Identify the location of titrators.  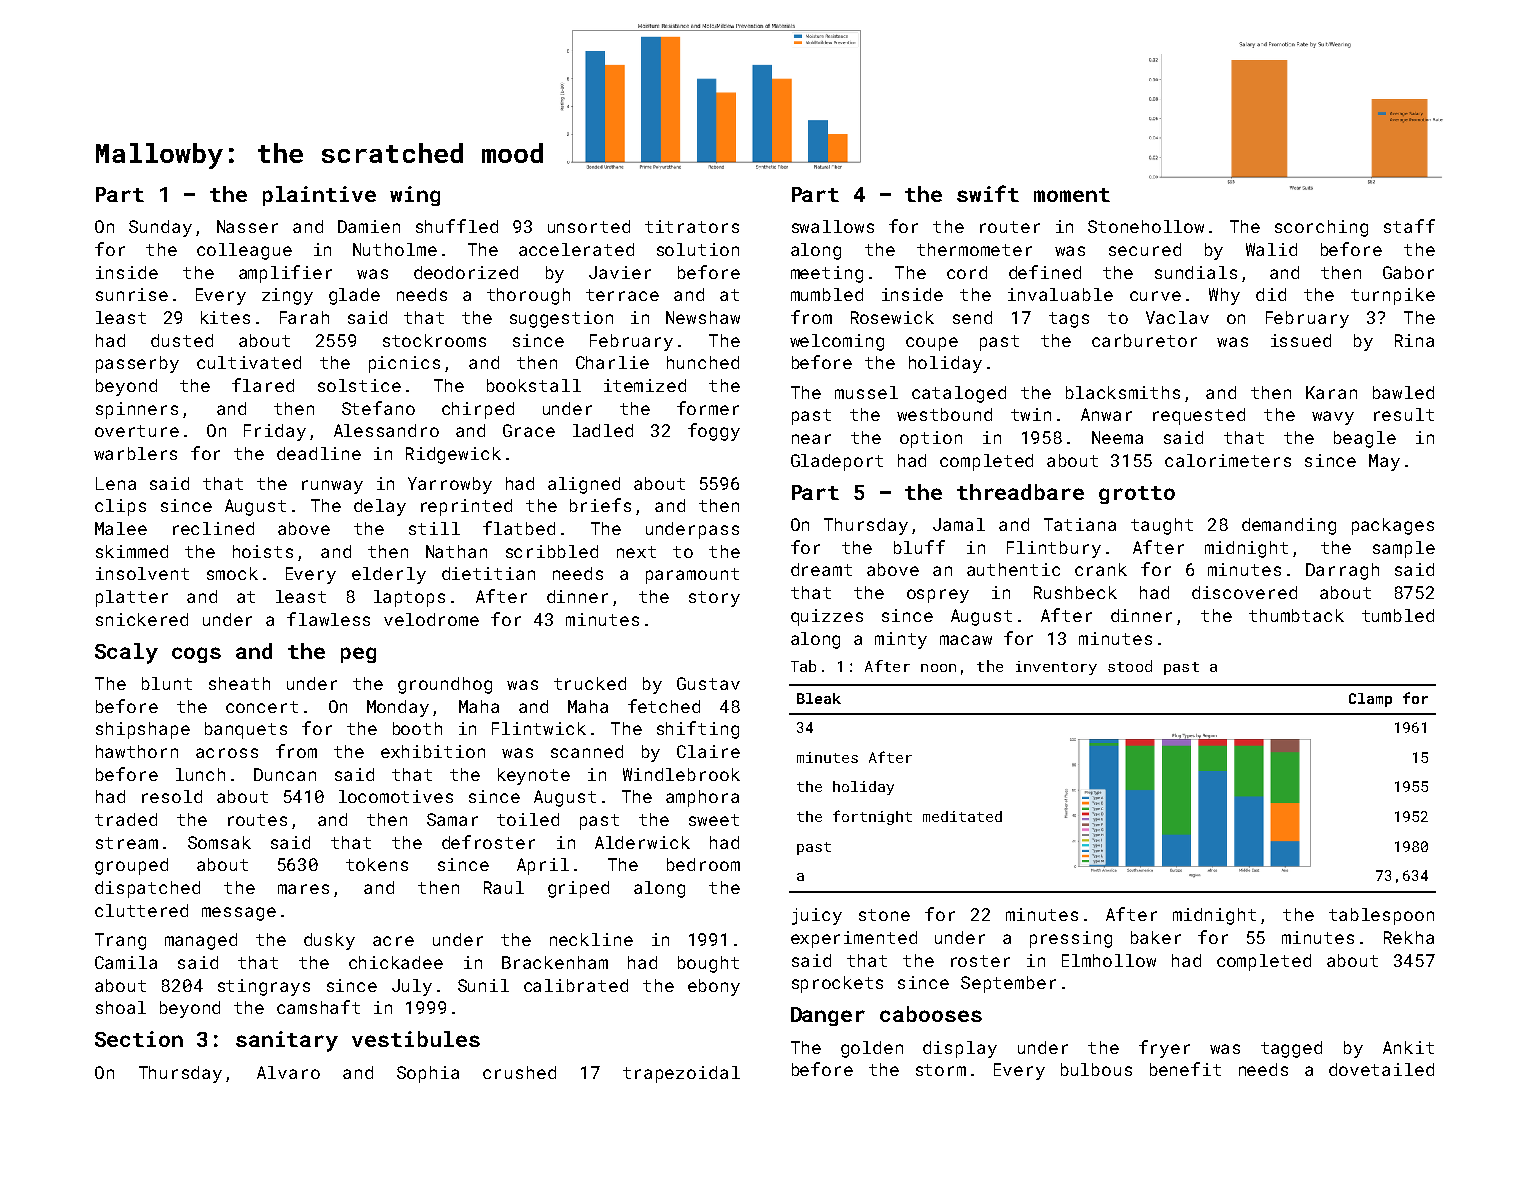
(692, 226).
